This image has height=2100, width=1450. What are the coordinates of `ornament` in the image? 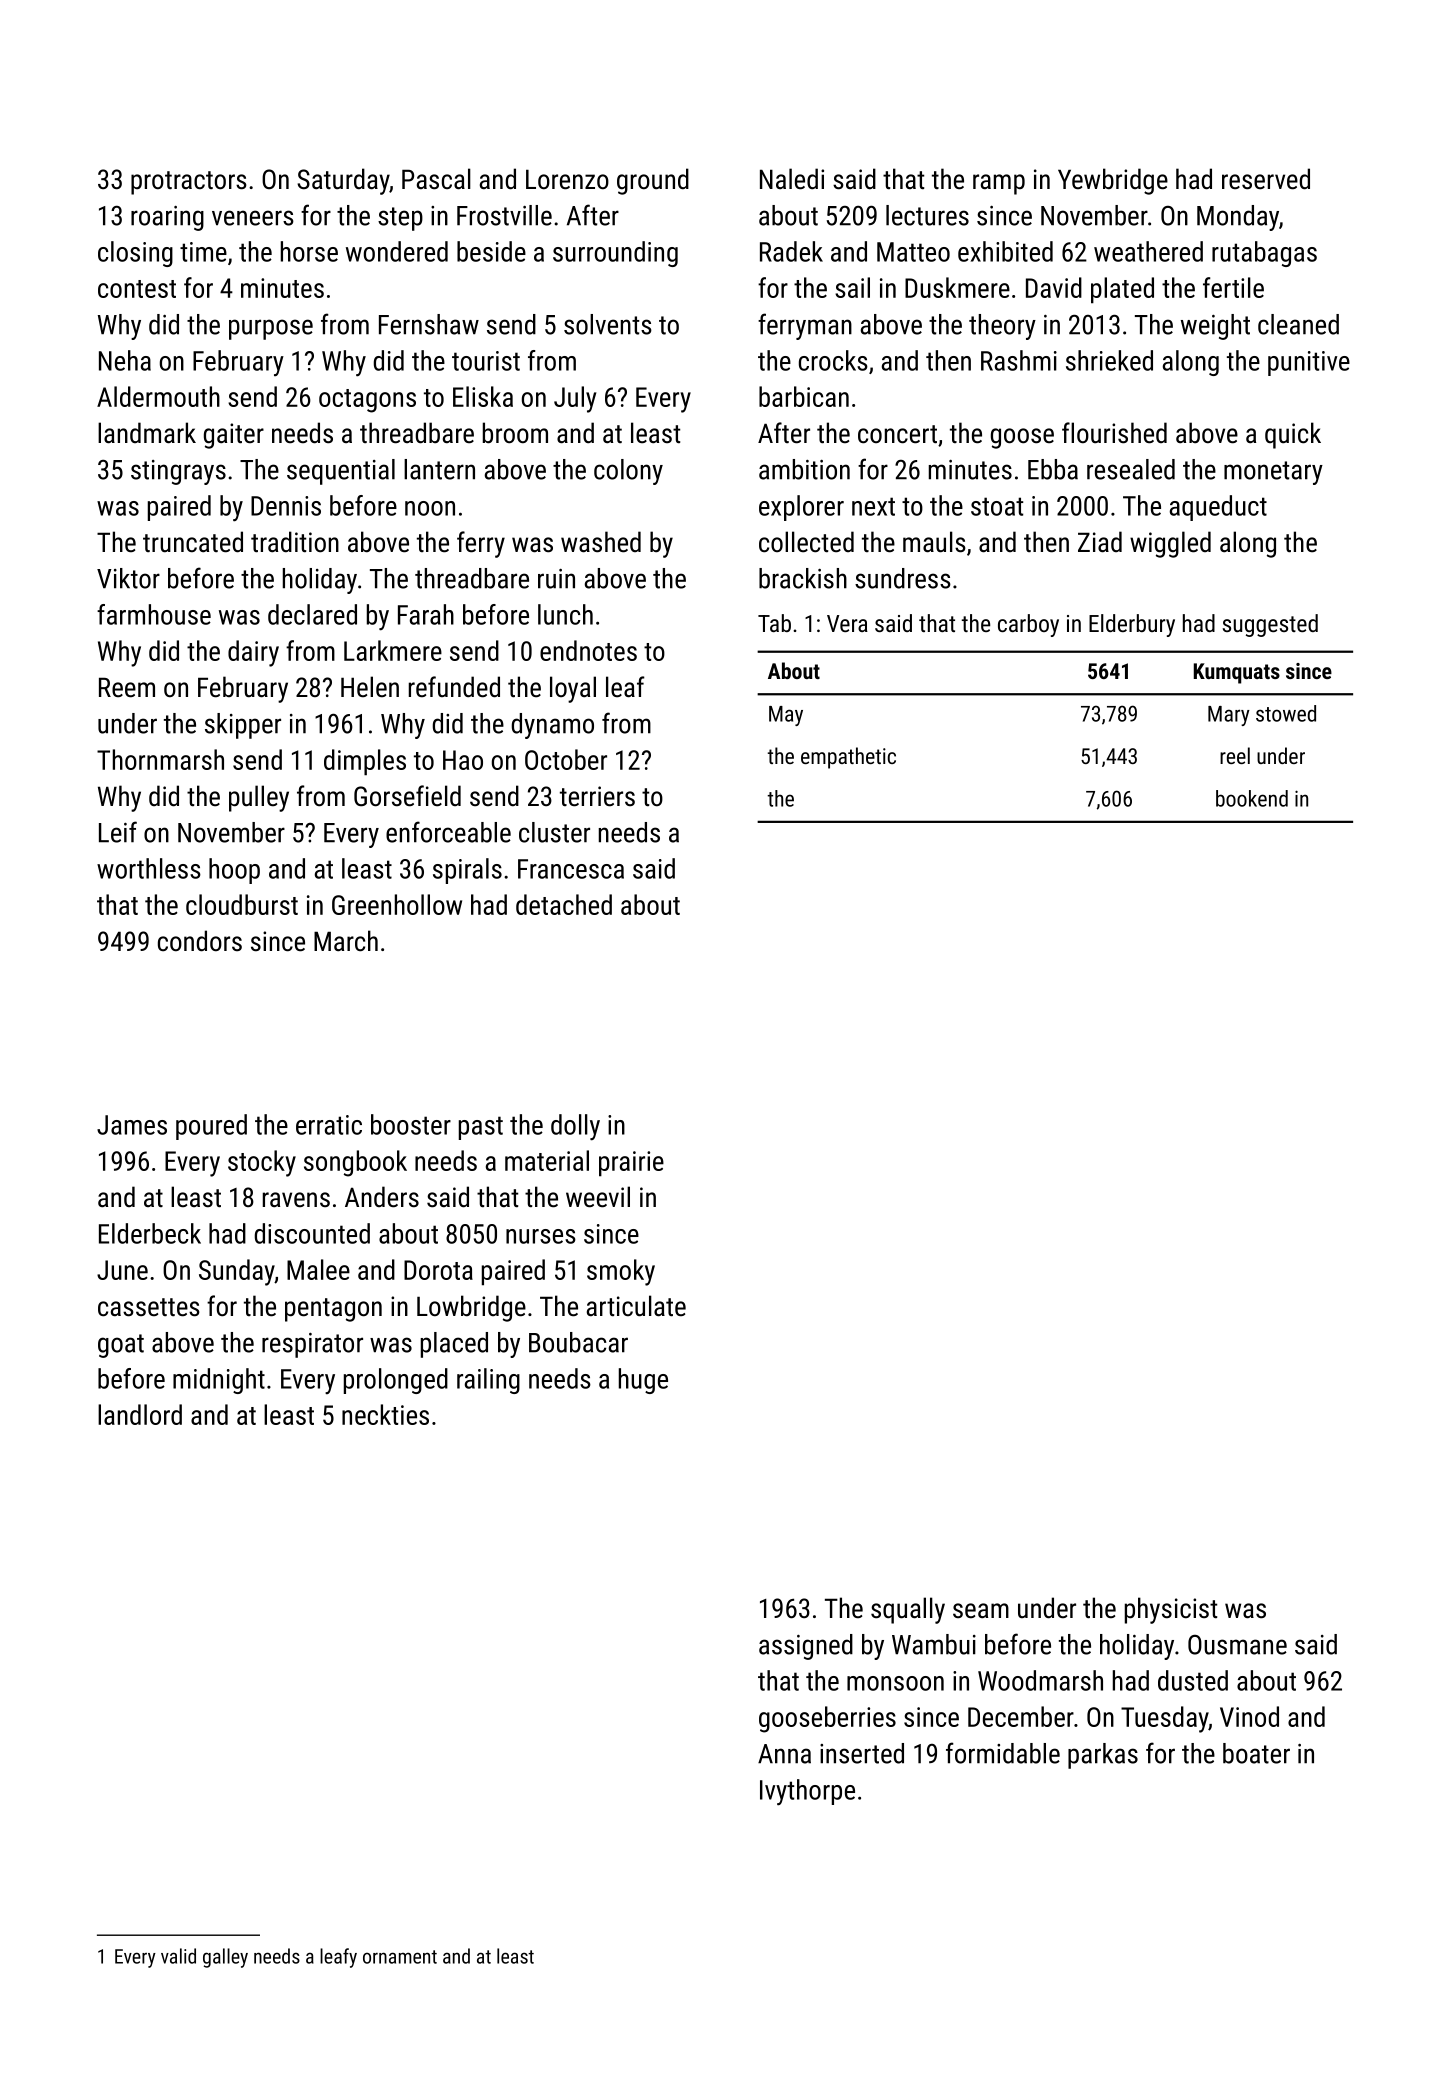 It's located at (400, 1957).
